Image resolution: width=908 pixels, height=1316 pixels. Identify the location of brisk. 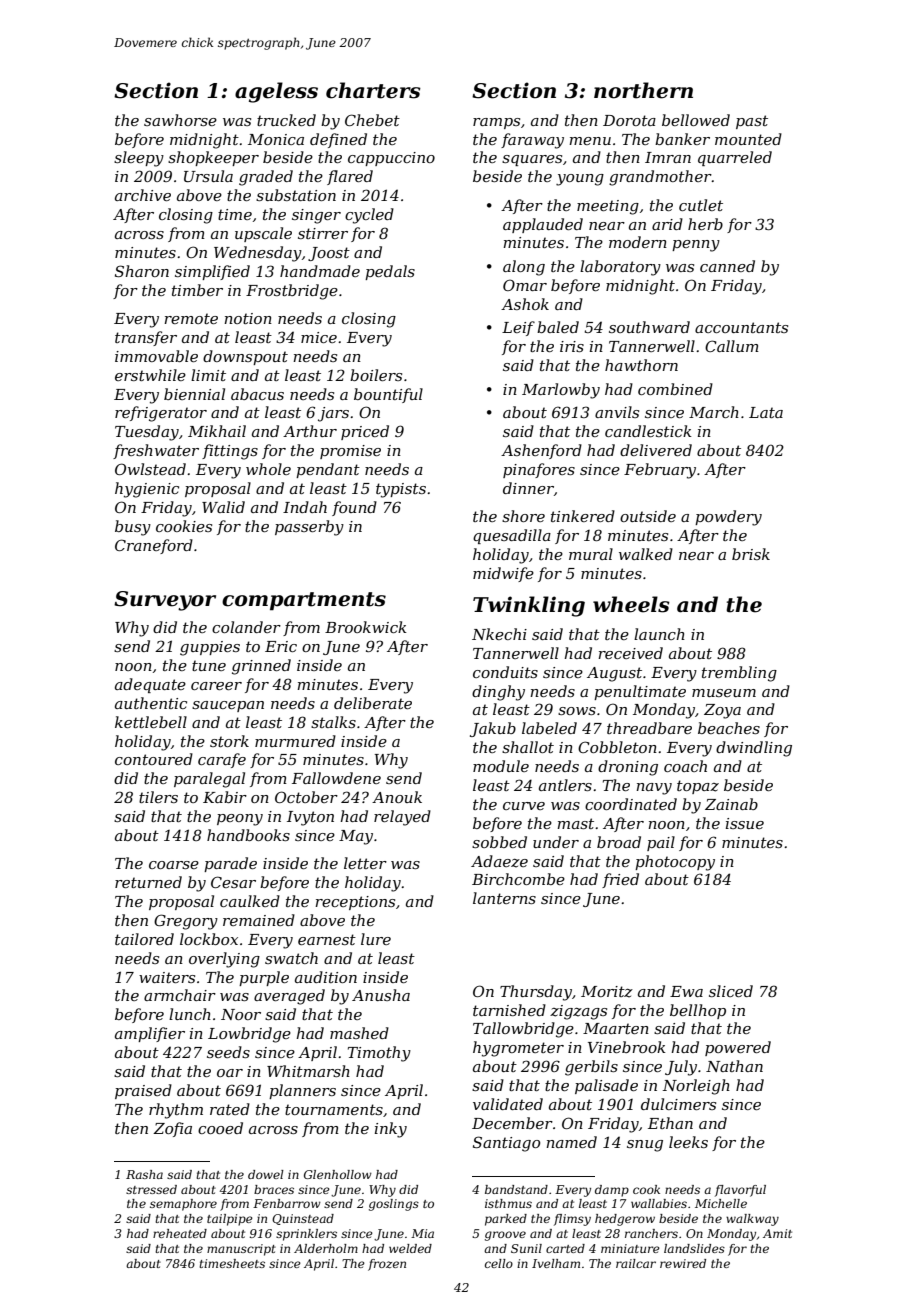
(751, 554).
